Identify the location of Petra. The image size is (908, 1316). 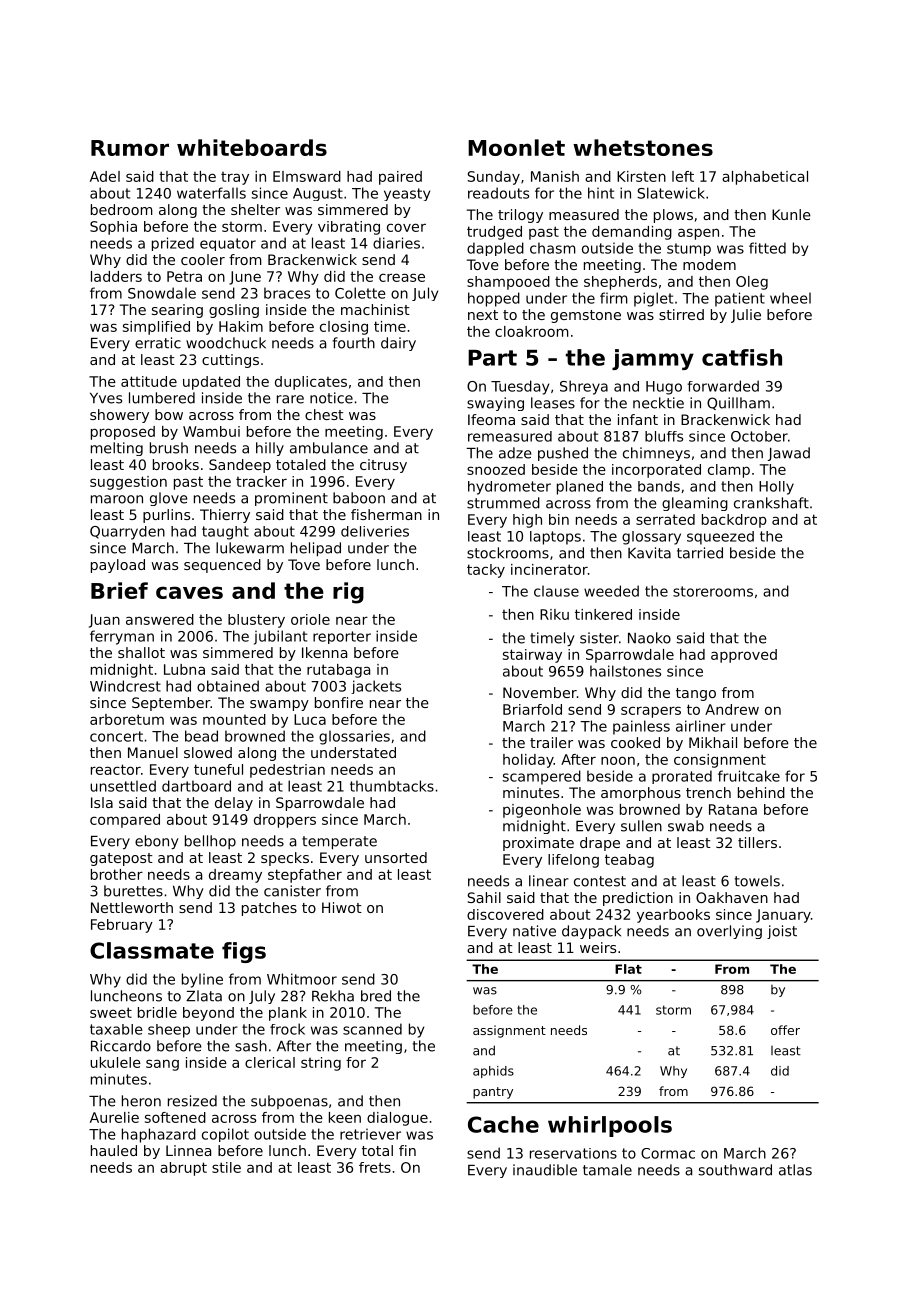
(184, 276).
